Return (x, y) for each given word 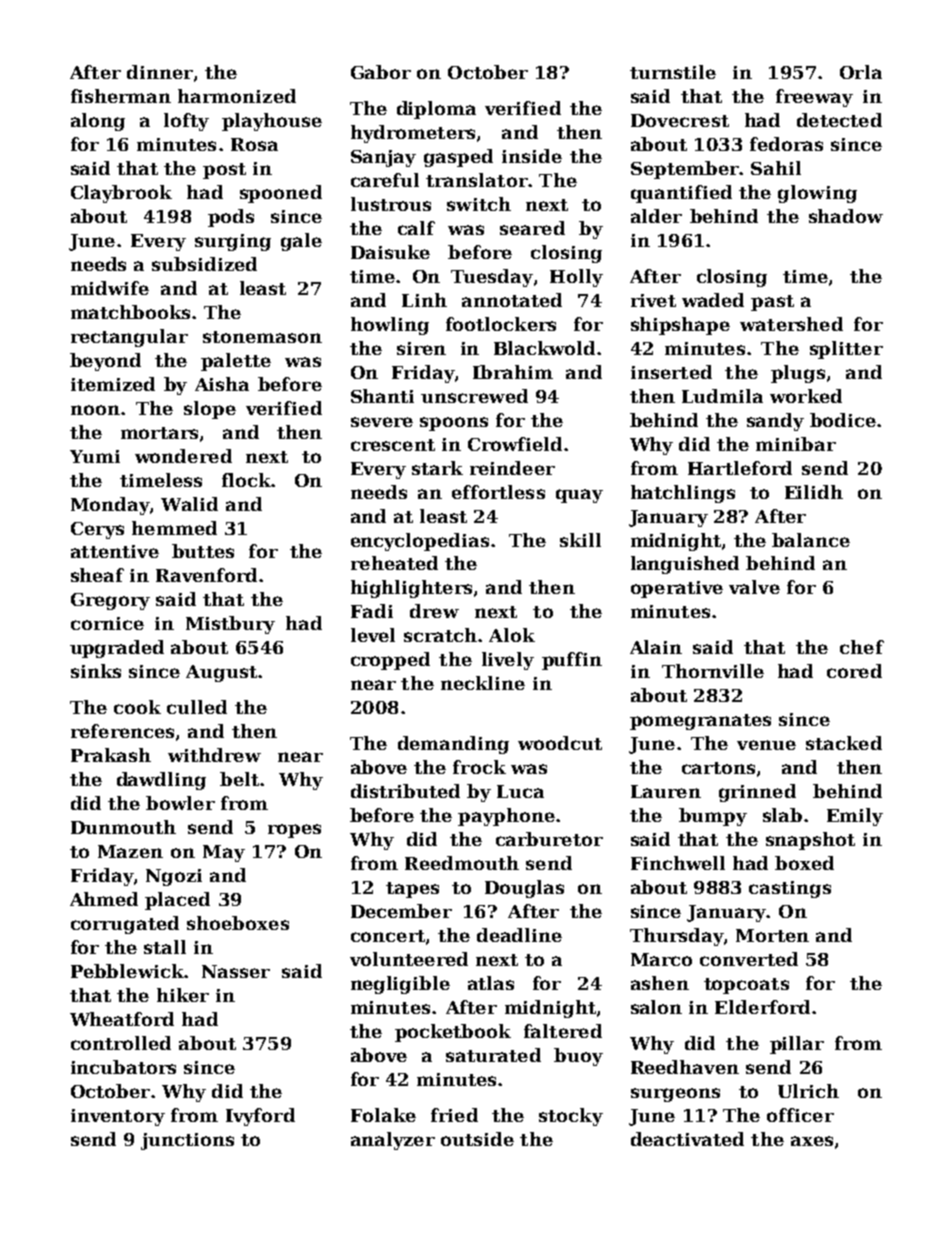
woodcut (560, 743)
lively (508, 661)
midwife (110, 288)
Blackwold (544, 348)
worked (806, 396)
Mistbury (230, 625)
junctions (187, 1141)
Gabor (381, 72)
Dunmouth (123, 827)
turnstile (673, 72)
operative (677, 589)
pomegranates (700, 722)
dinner (160, 72)
